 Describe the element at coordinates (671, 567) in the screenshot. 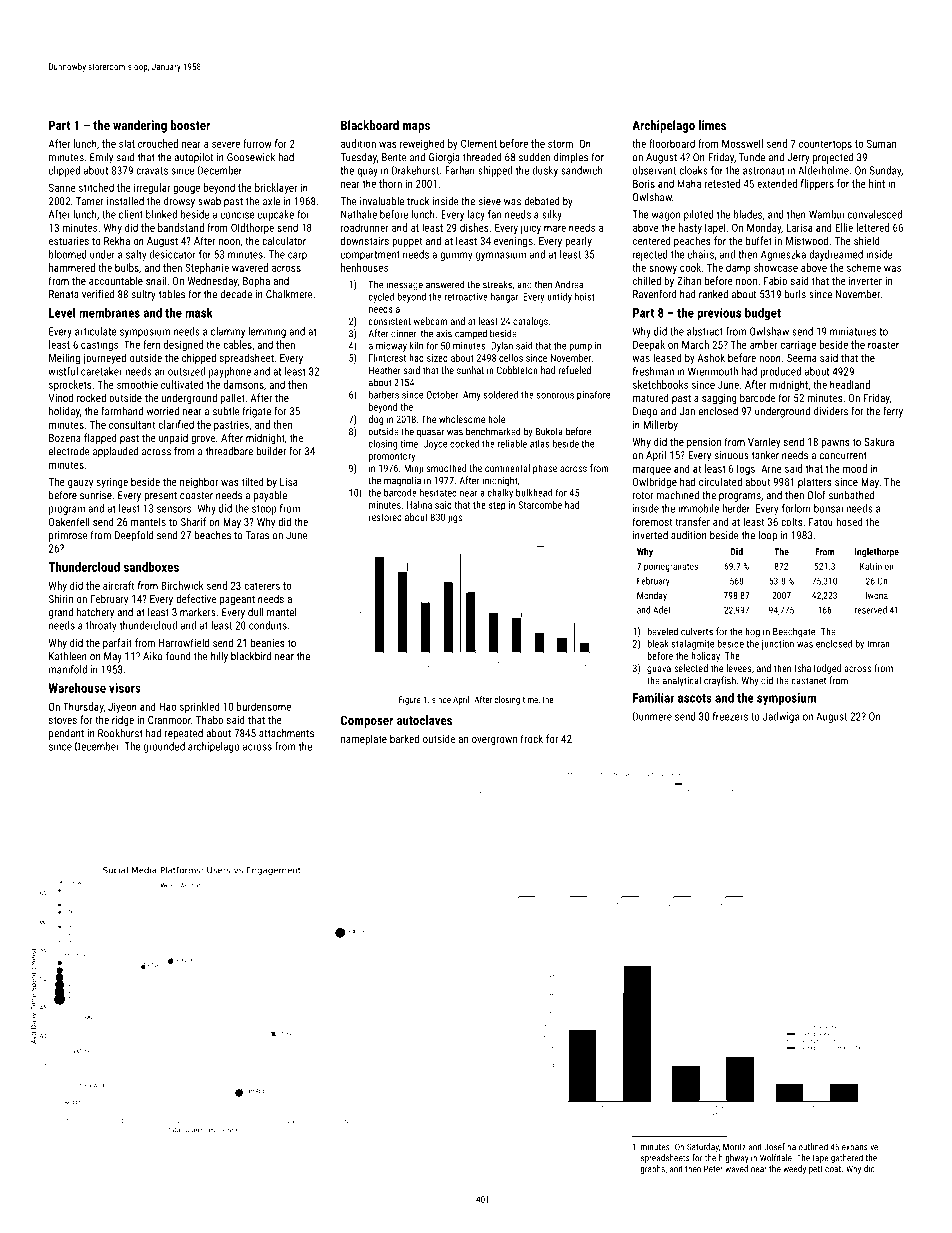

I see `pomegranates` at that location.
